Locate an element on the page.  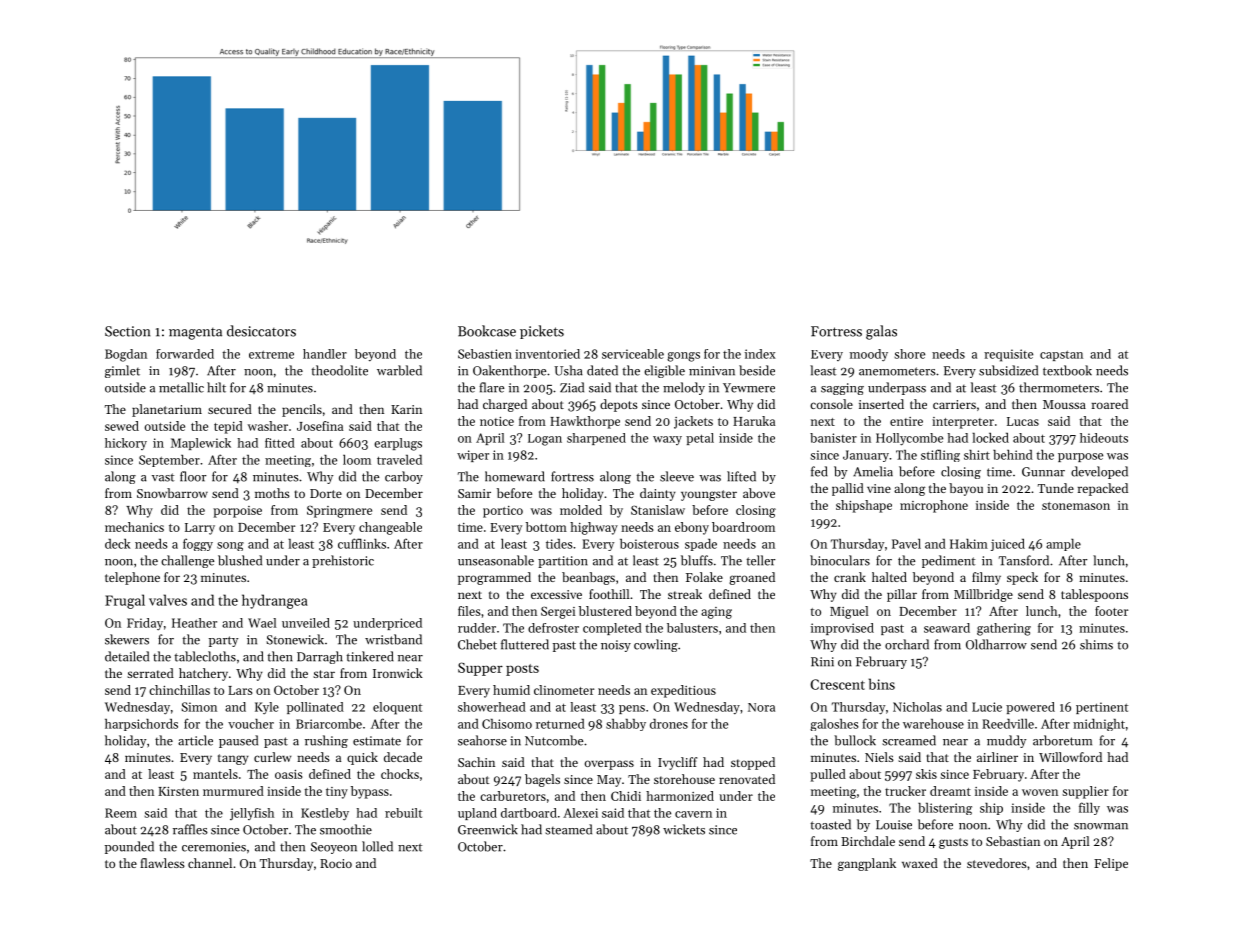
chinchillas is located at coordinates (179, 690).
